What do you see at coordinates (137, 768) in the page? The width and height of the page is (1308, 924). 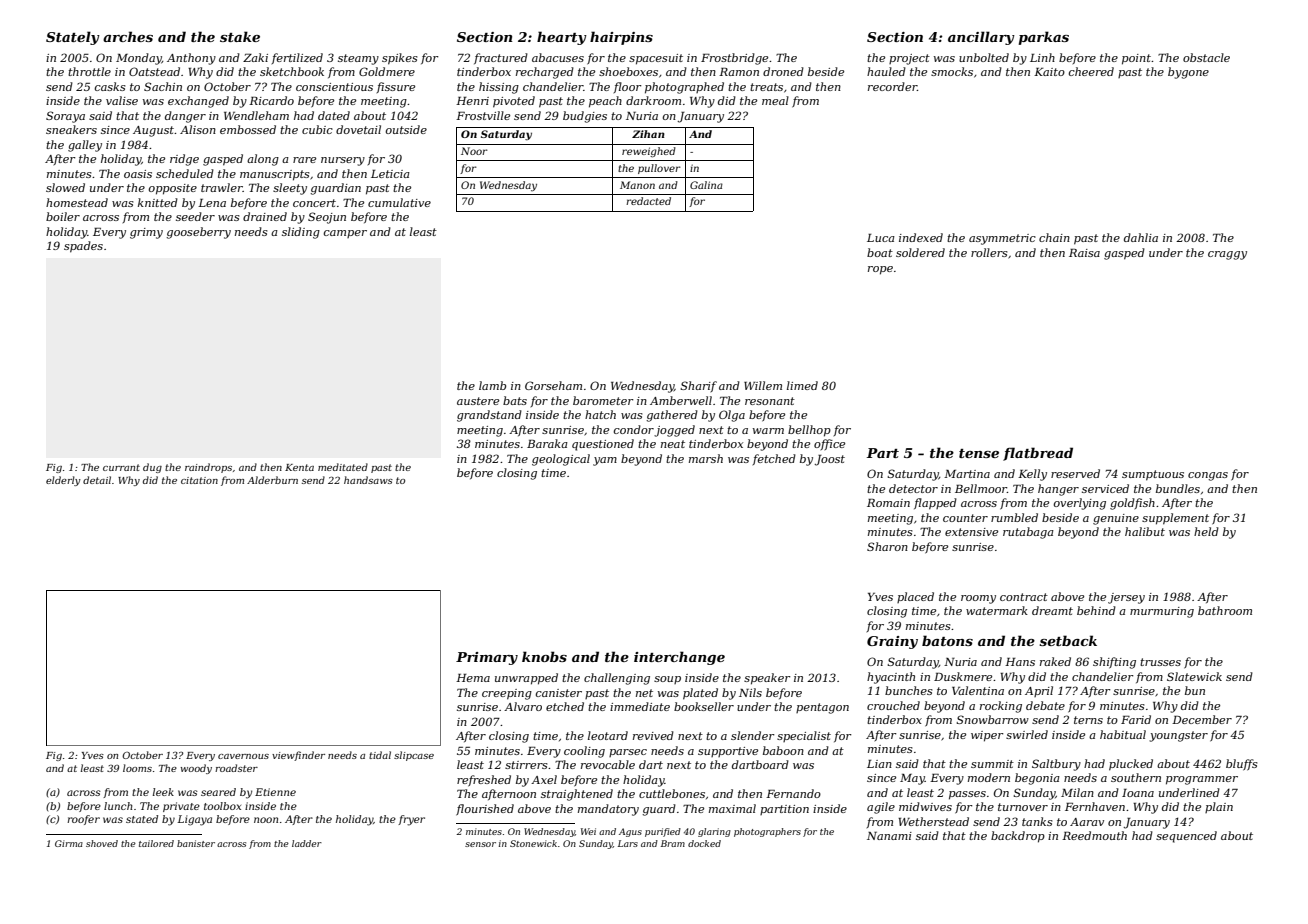 I see `looms` at bounding box center [137, 768].
